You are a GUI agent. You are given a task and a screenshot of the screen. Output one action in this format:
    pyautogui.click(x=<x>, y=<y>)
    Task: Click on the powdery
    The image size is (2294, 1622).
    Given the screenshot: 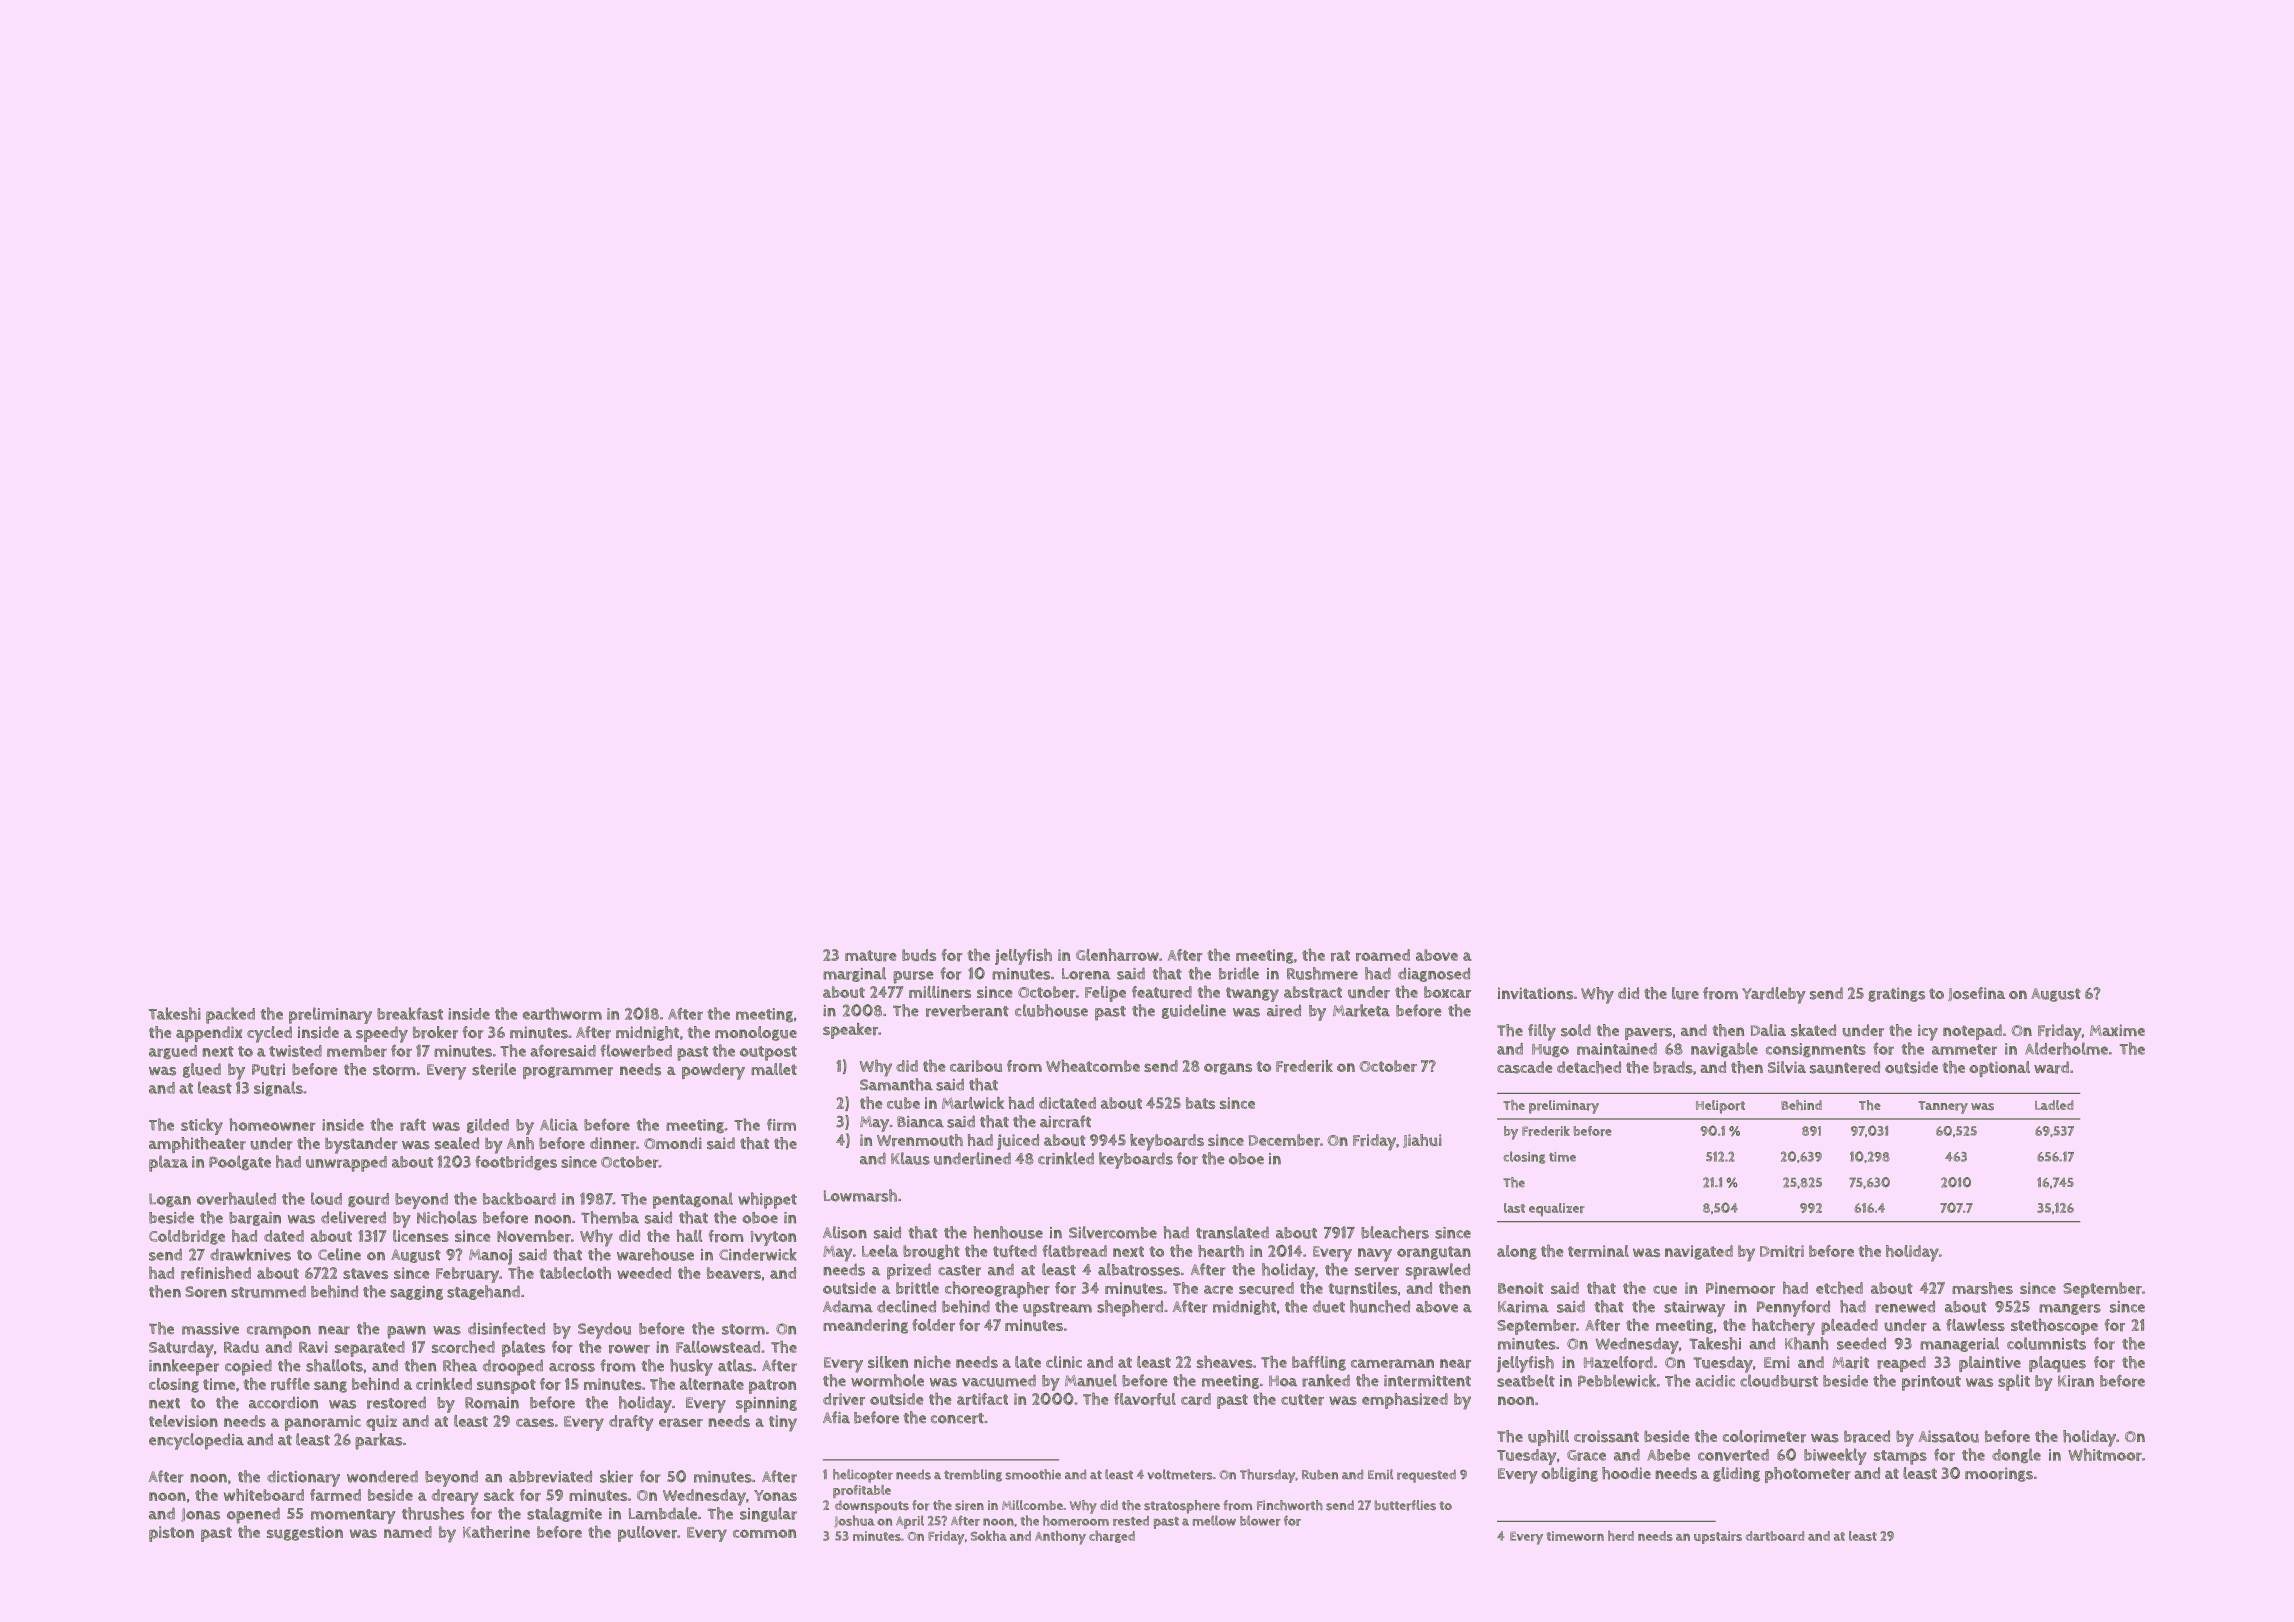 What is the action you would take?
    pyautogui.click(x=713, y=1071)
